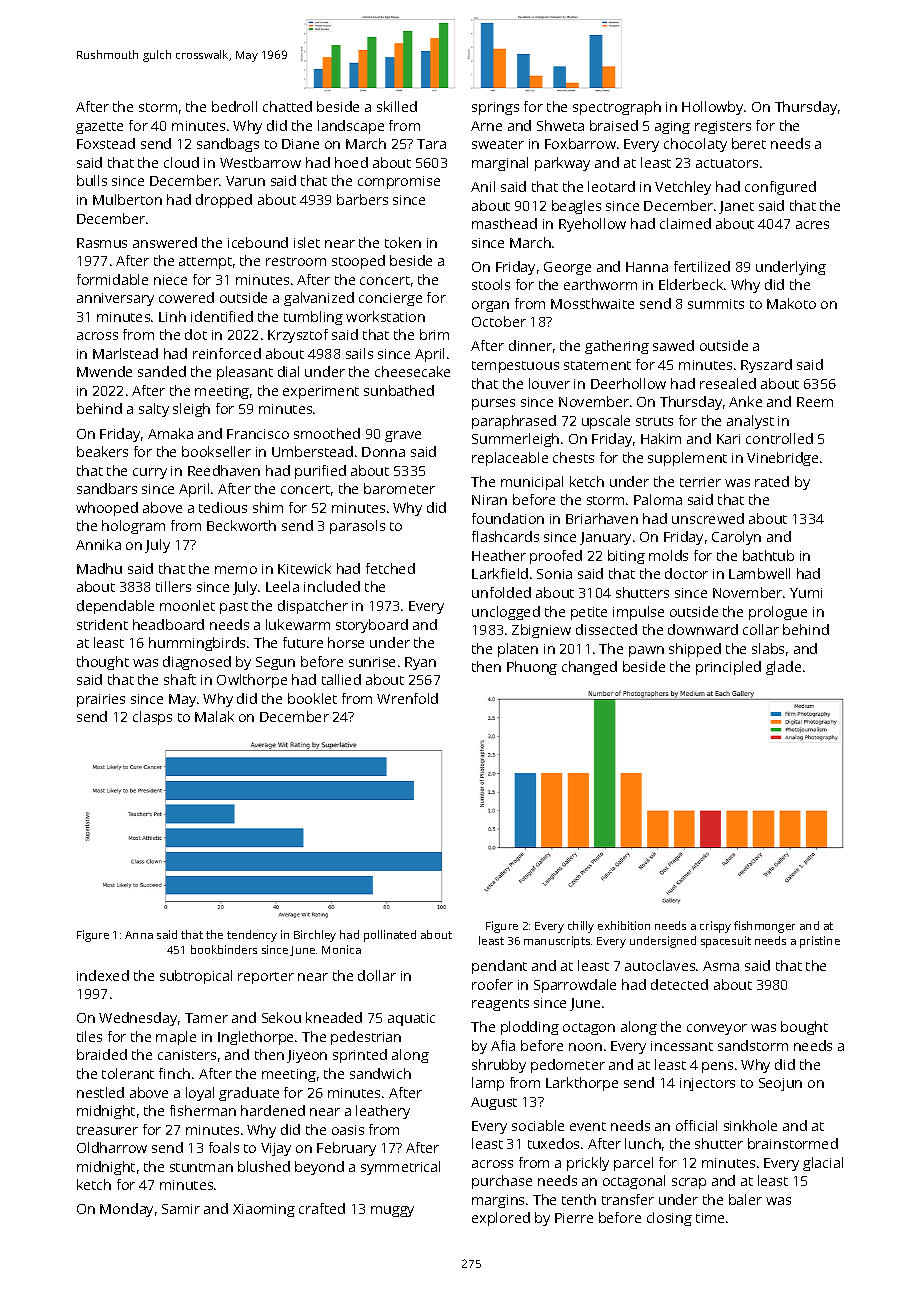  What do you see at coordinates (102, 451) in the image?
I see `beakers` at bounding box center [102, 451].
